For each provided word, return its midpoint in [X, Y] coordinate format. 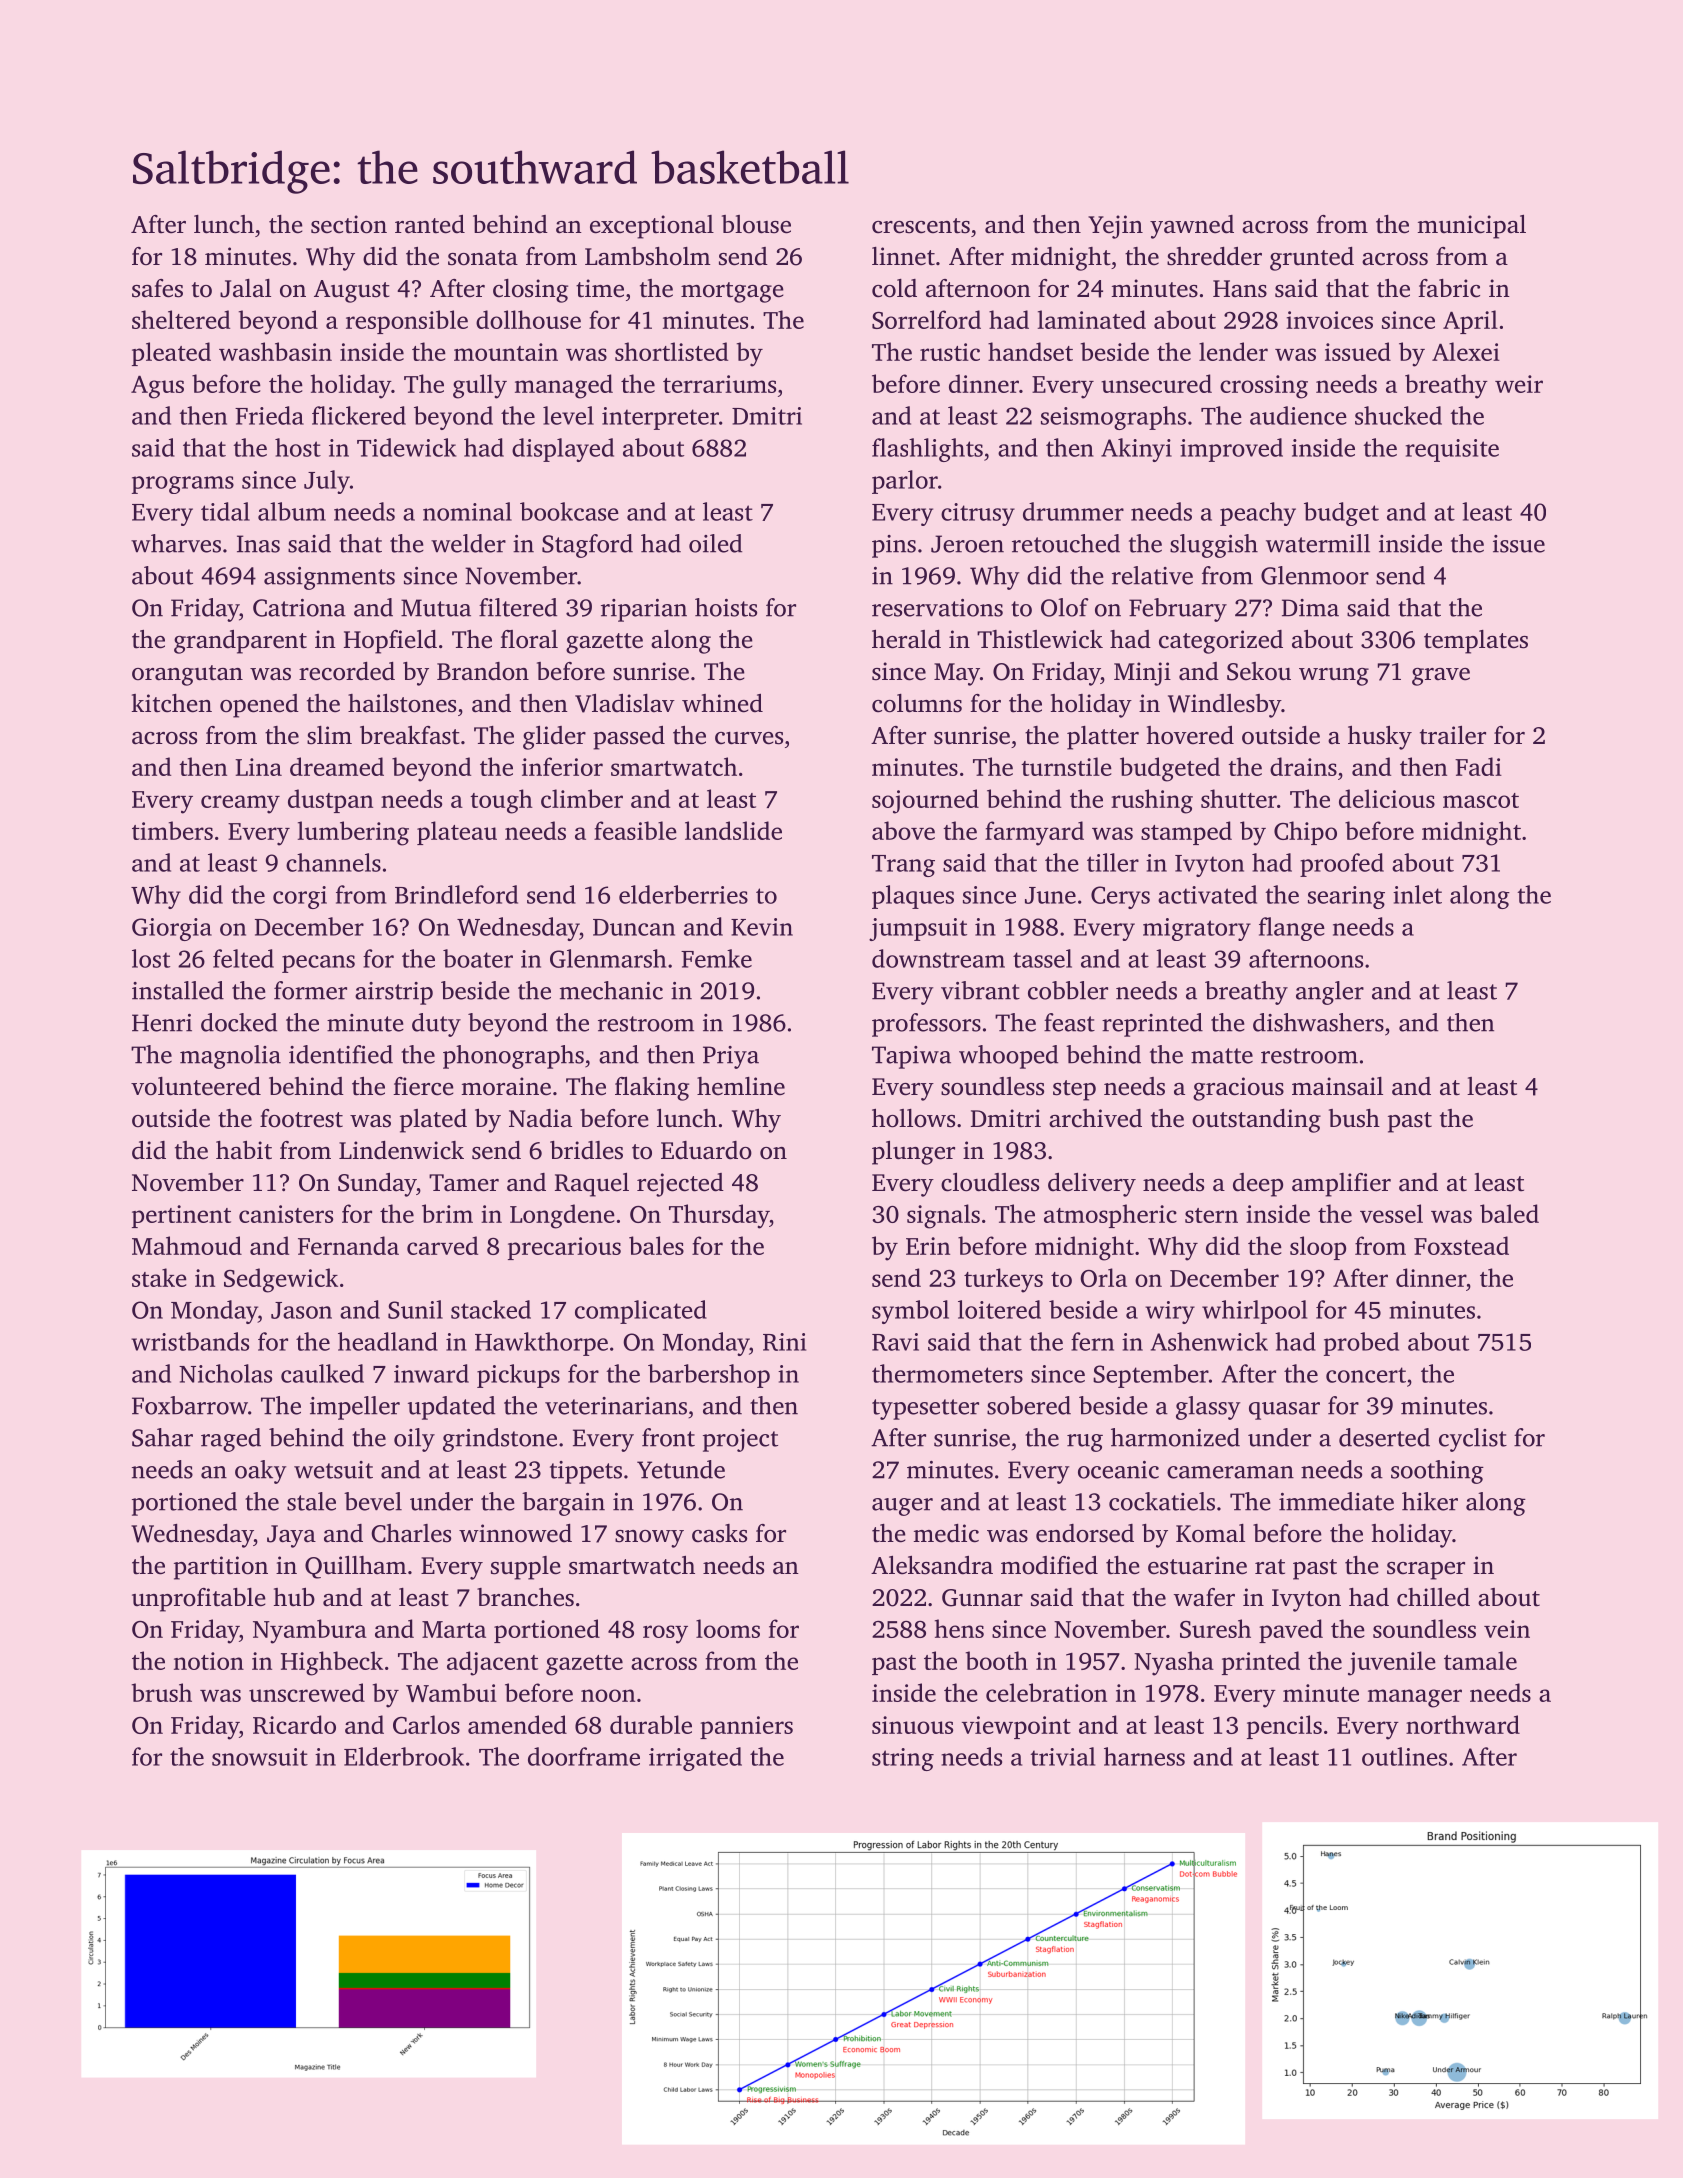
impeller [355, 1408]
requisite [1452, 450]
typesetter [925, 1409]
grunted [1312, 259]
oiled [715, 543]
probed [1361, 1344]
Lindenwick [401, 1150]
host [298, 447]
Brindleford [456, 894]
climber [582, 798]
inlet [1417, 894]
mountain [506, 352]
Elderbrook [404, 1756]
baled [1509, 1213]
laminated [1092, 319]
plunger [913, 1153]
